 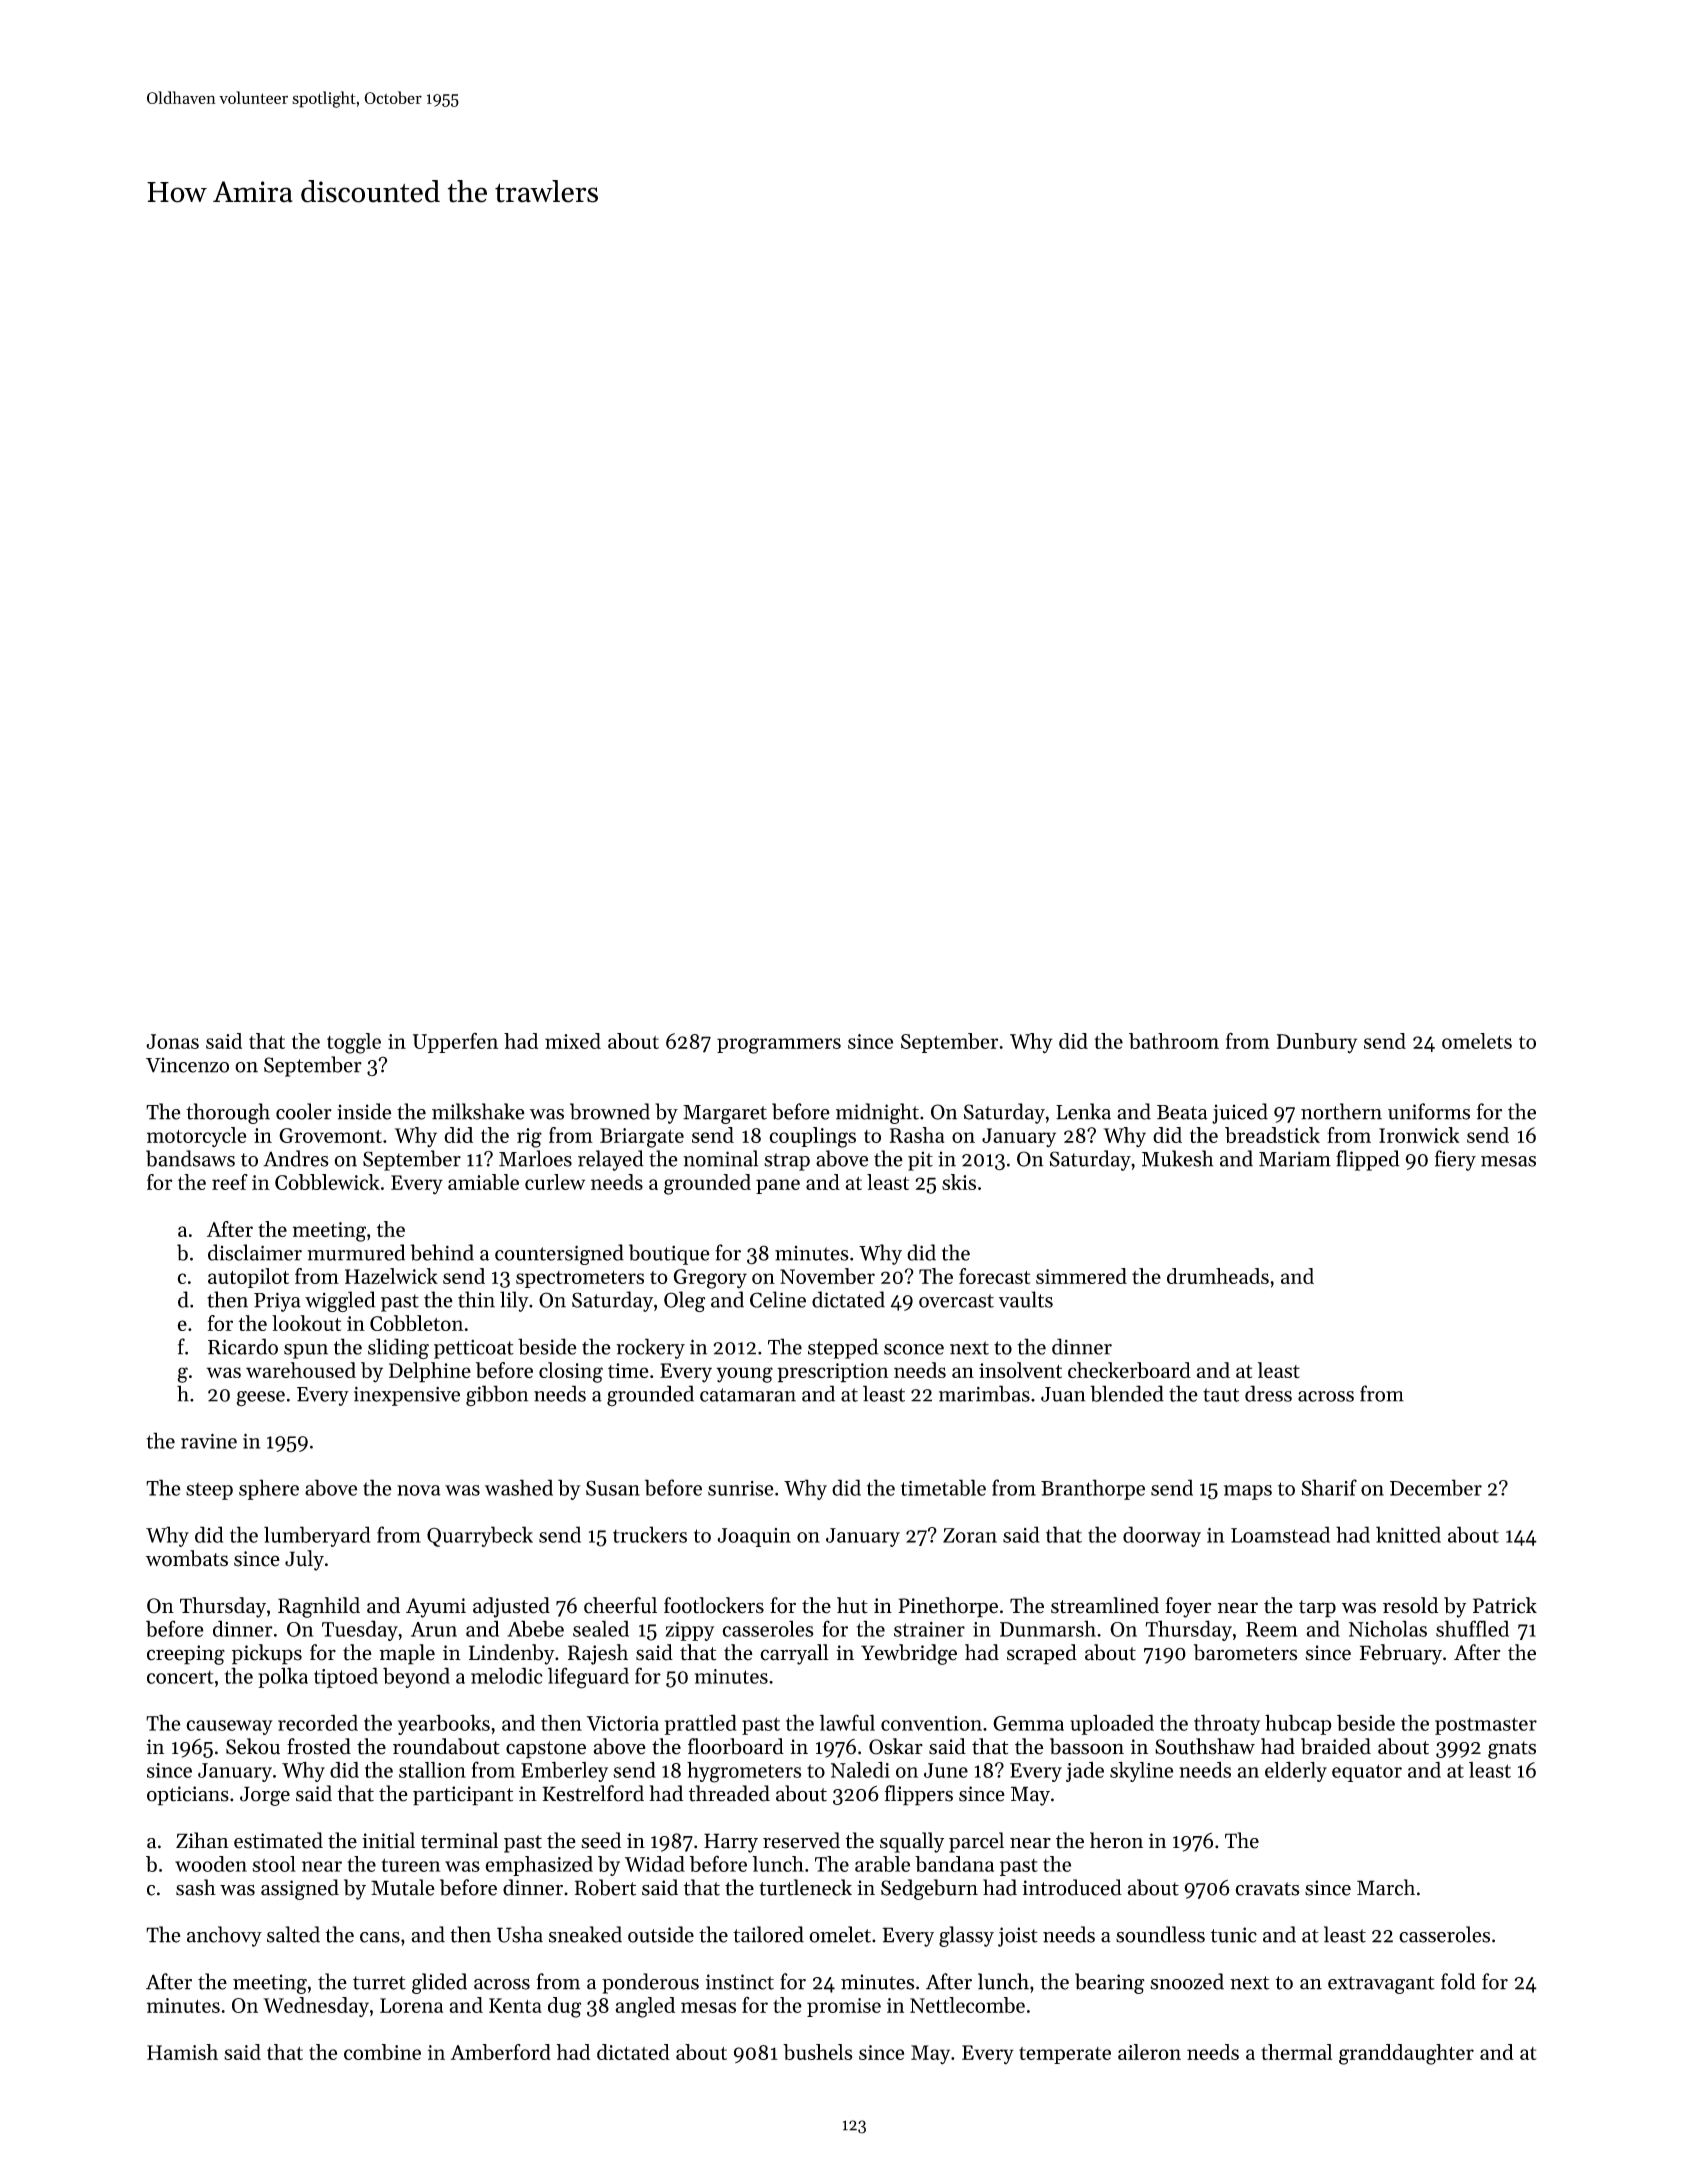 What do you see at coordinates (768, 1934) in the document?
I see `tailored` at bounding box center [768, 1934].
